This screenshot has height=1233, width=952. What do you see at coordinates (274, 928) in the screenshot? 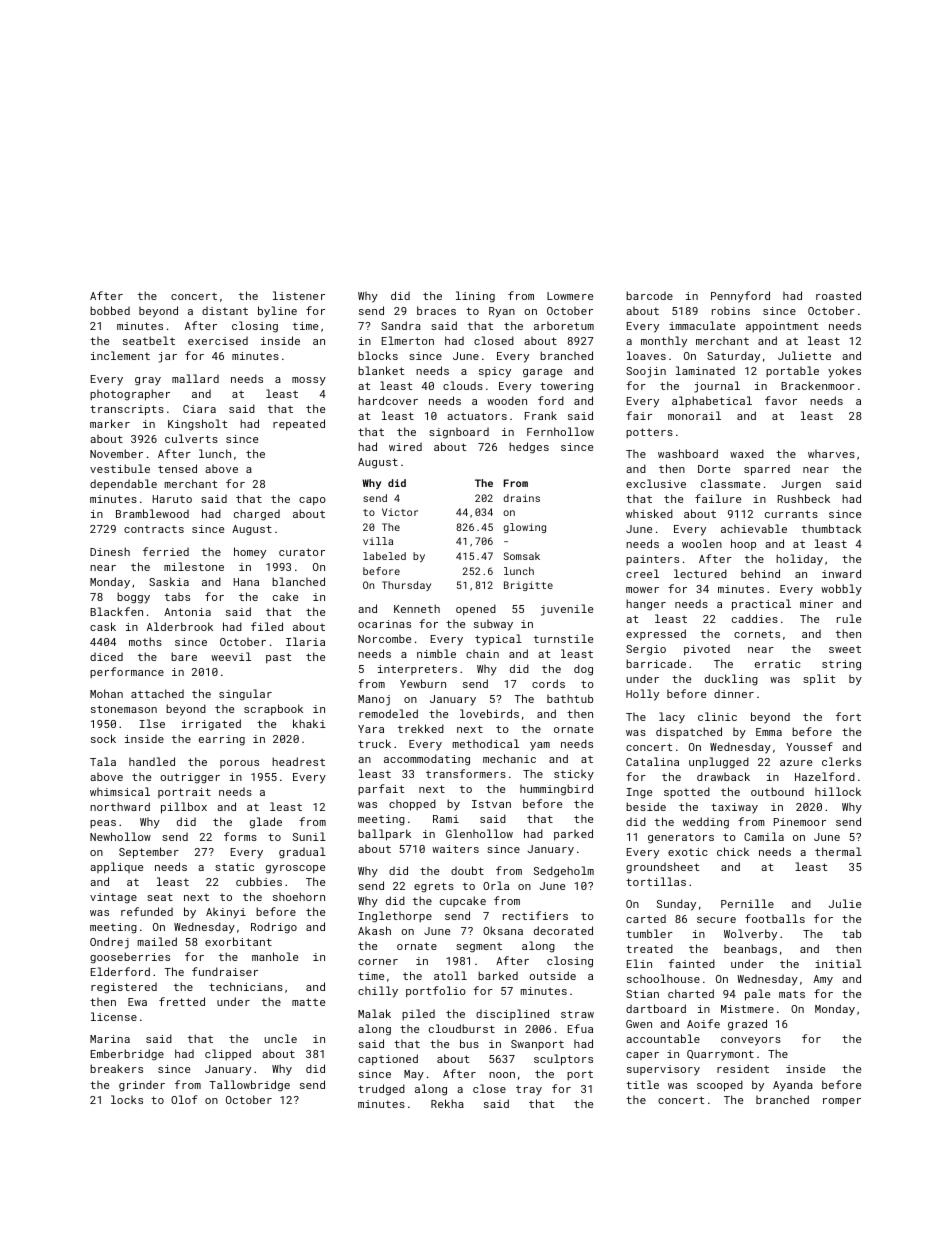
I see `Rodrigo` at bounding box center [274, 928].
